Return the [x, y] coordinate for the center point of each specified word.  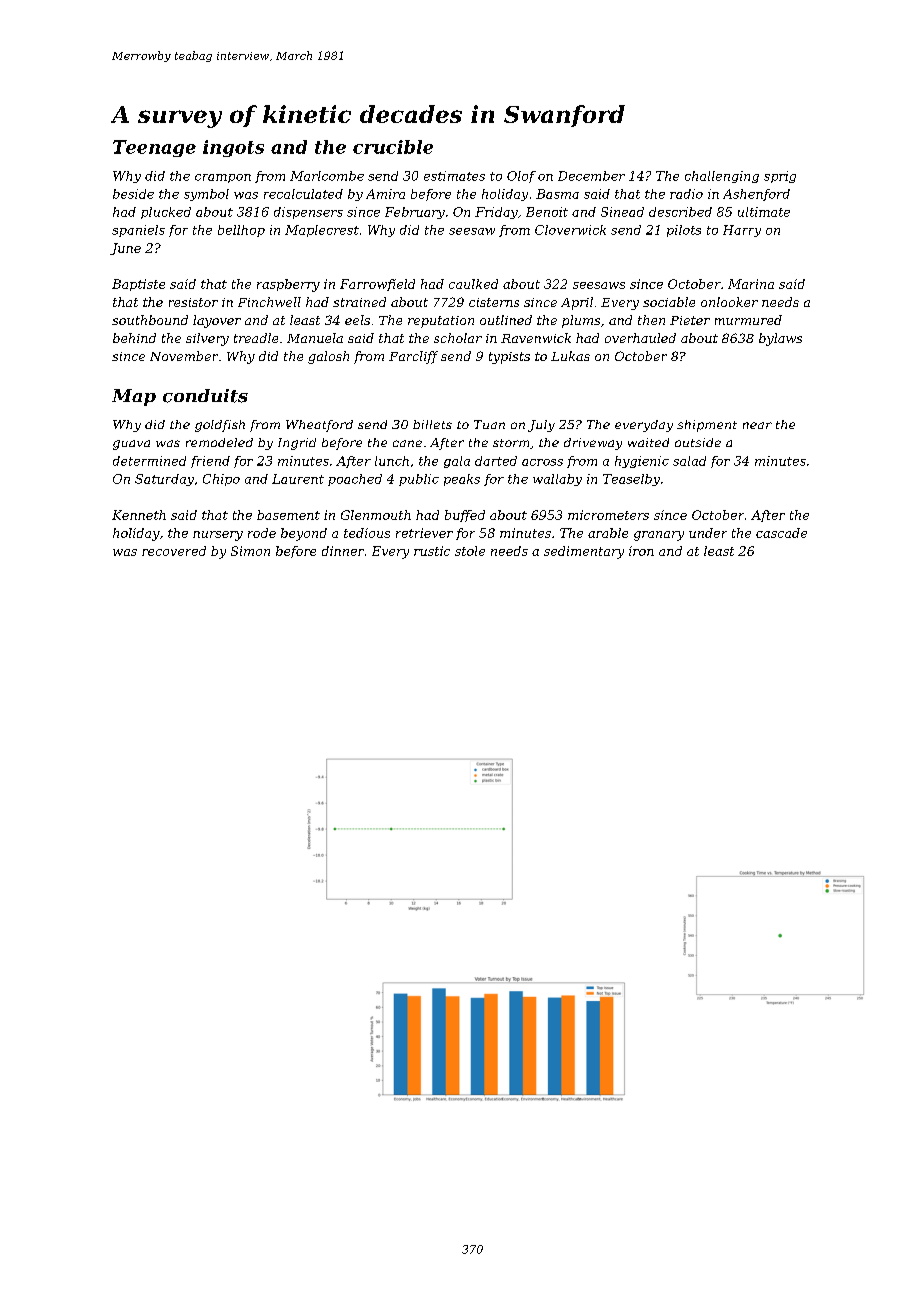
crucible [393, 147]
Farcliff [413, 357]
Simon [250, 551]
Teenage [154, 148]
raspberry [288, 285]
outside [698, 442]
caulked [473, 284]
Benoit [547, 212]
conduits [205, 396]
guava [131, 445]
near [757, 425]
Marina [751, 284]
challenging [722, 177]
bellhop [241, 231]
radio [686, 194]
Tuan [489, 424]
